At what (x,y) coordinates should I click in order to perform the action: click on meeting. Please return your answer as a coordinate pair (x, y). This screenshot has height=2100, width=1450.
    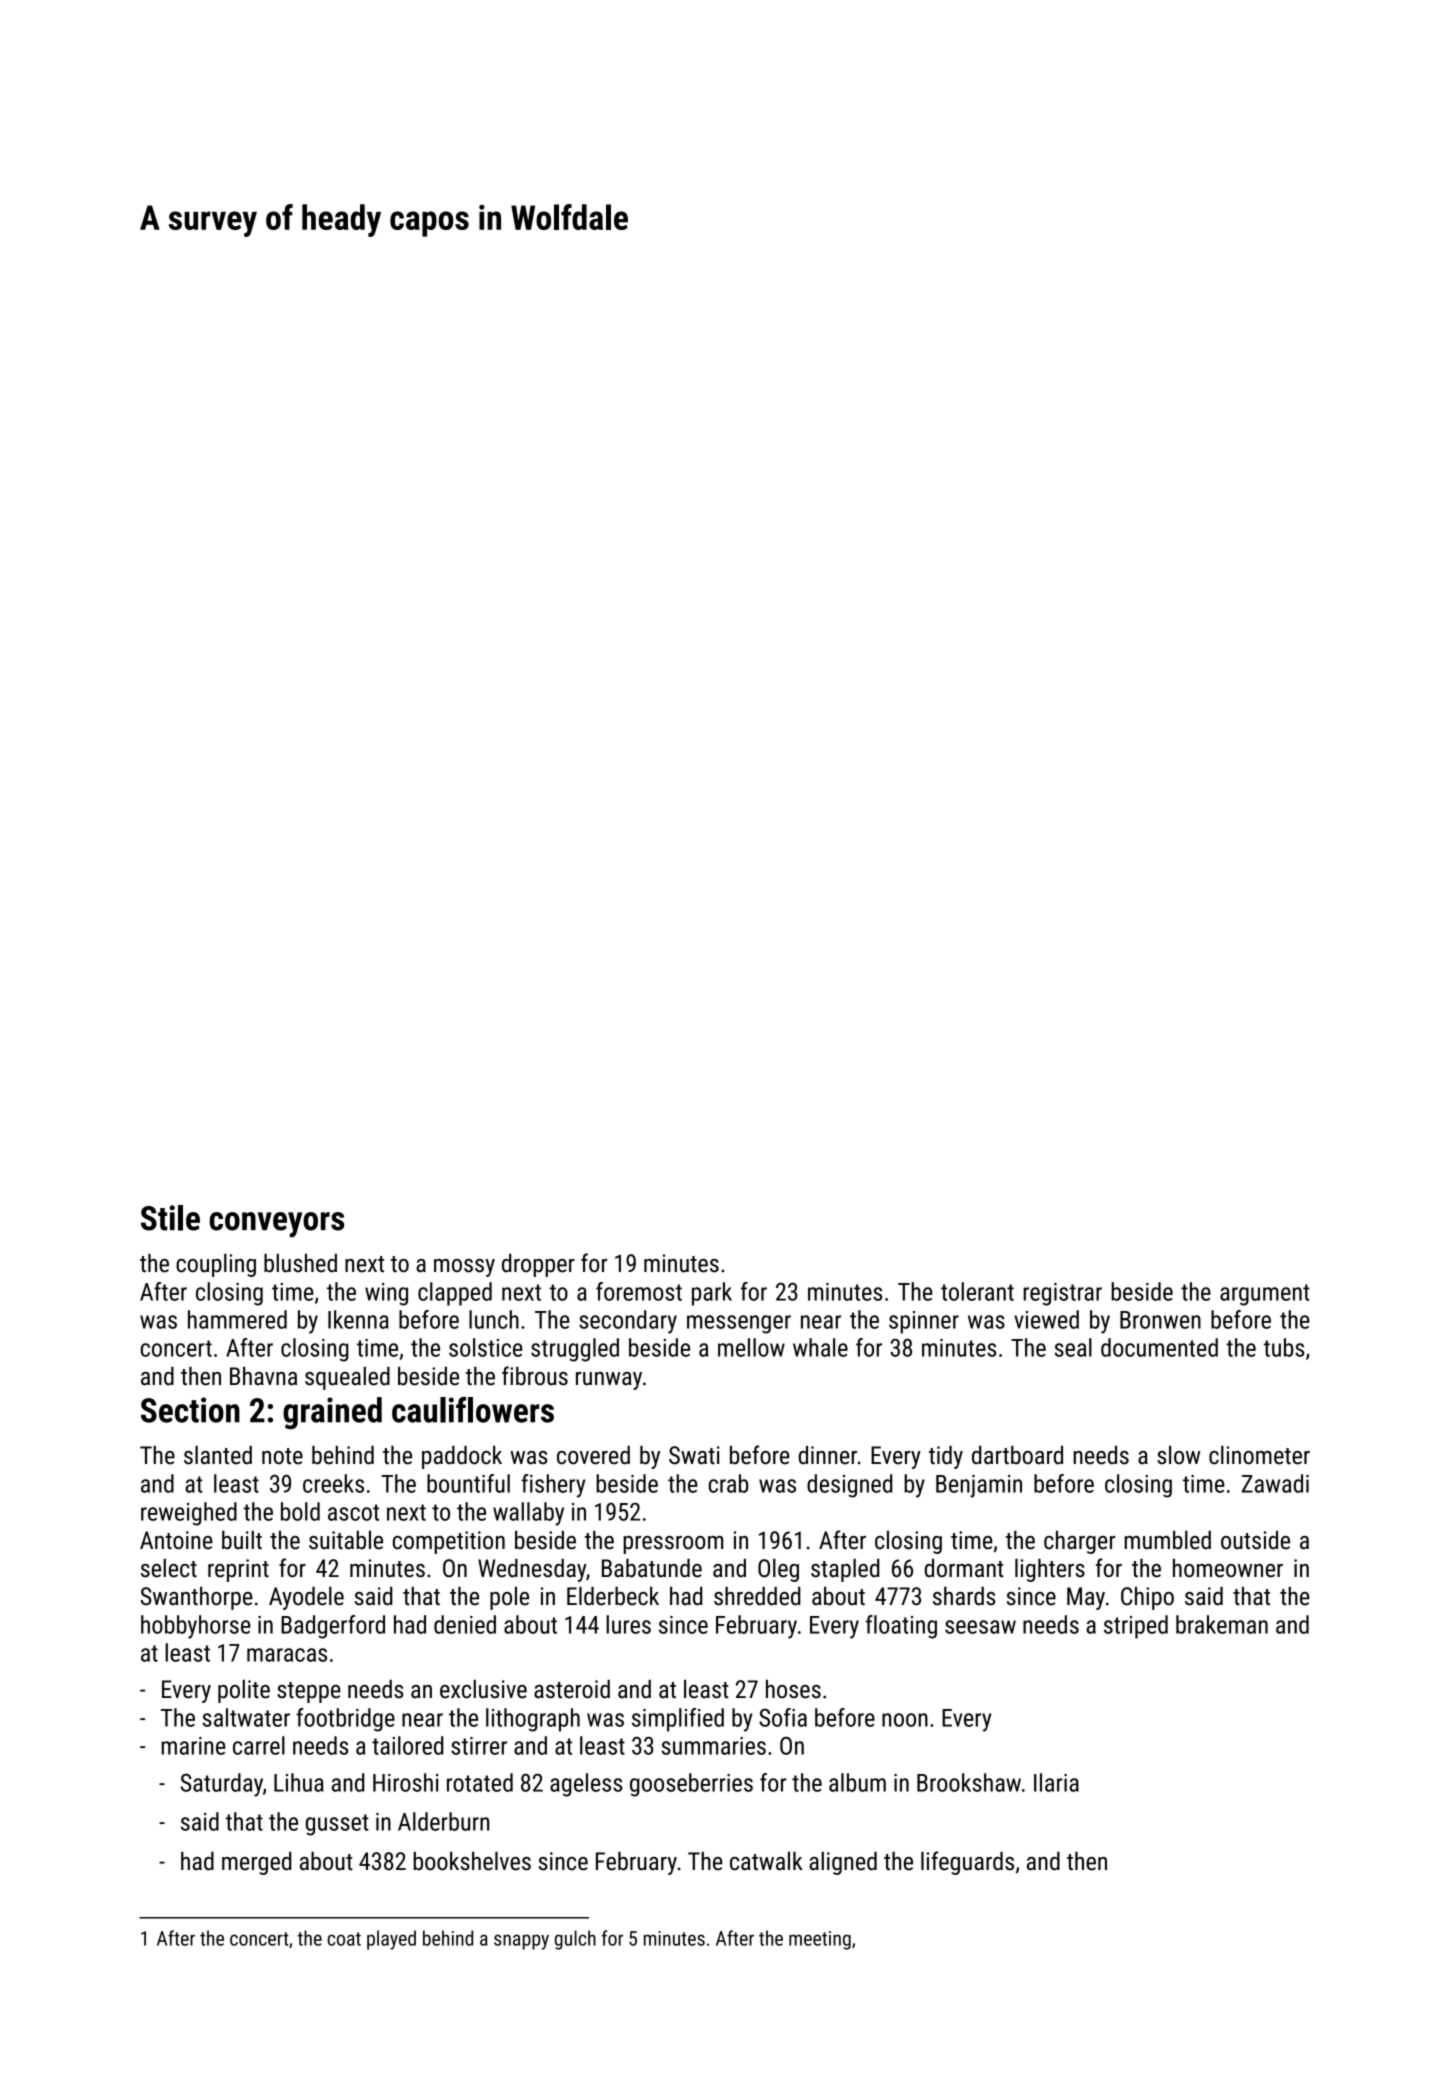
    Looking at the image, I should click on (820, 1940).
